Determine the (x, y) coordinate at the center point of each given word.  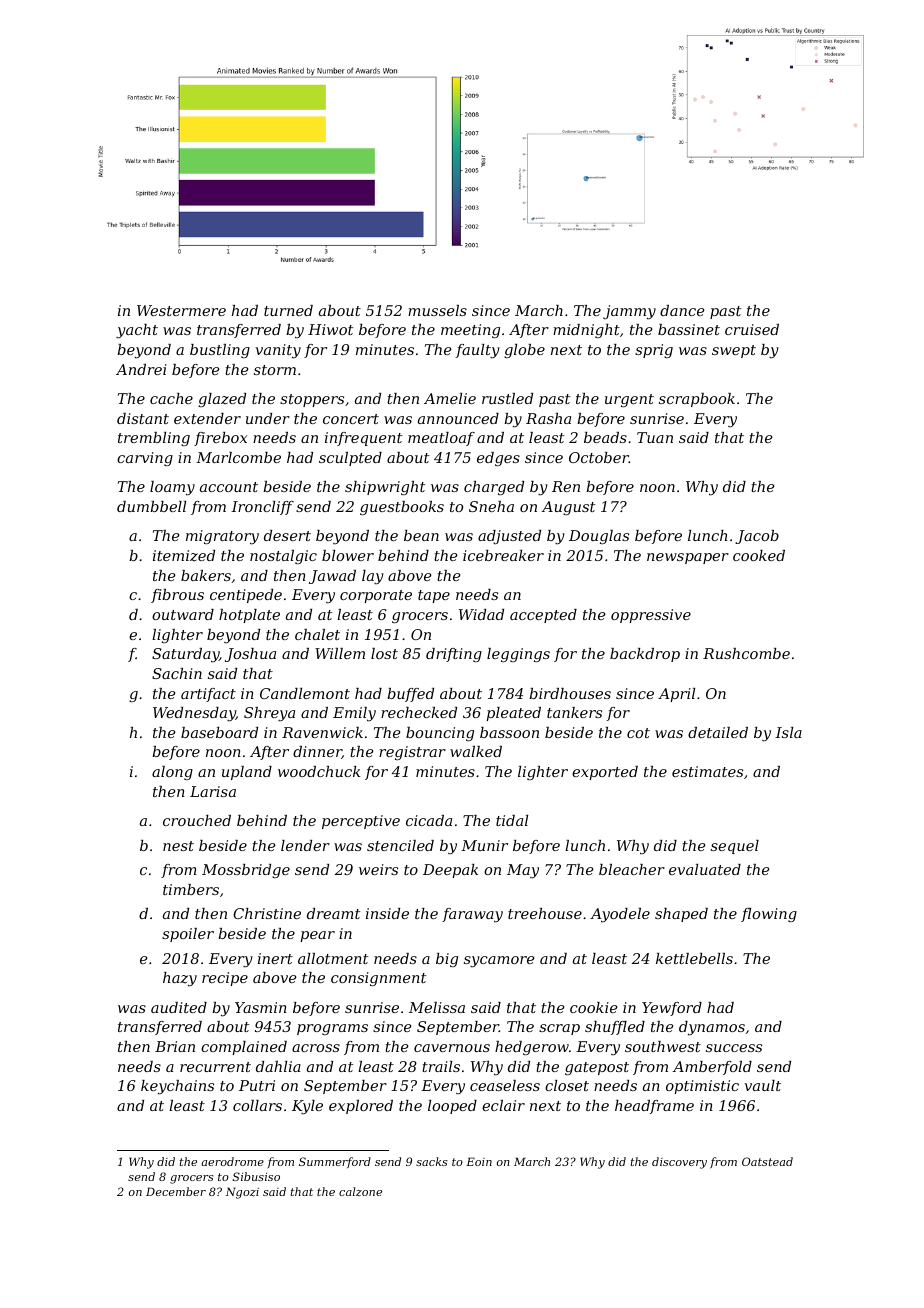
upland (247, 773)
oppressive (651, 616)
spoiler (188, 935)
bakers (206, 575)
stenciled (400, 845)
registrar (412, 753)
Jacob (757, 537)
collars (257, 1105)
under (268, 418)
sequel (735, 847)
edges (498, 459)
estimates (707, 771)
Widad (481, 614)
